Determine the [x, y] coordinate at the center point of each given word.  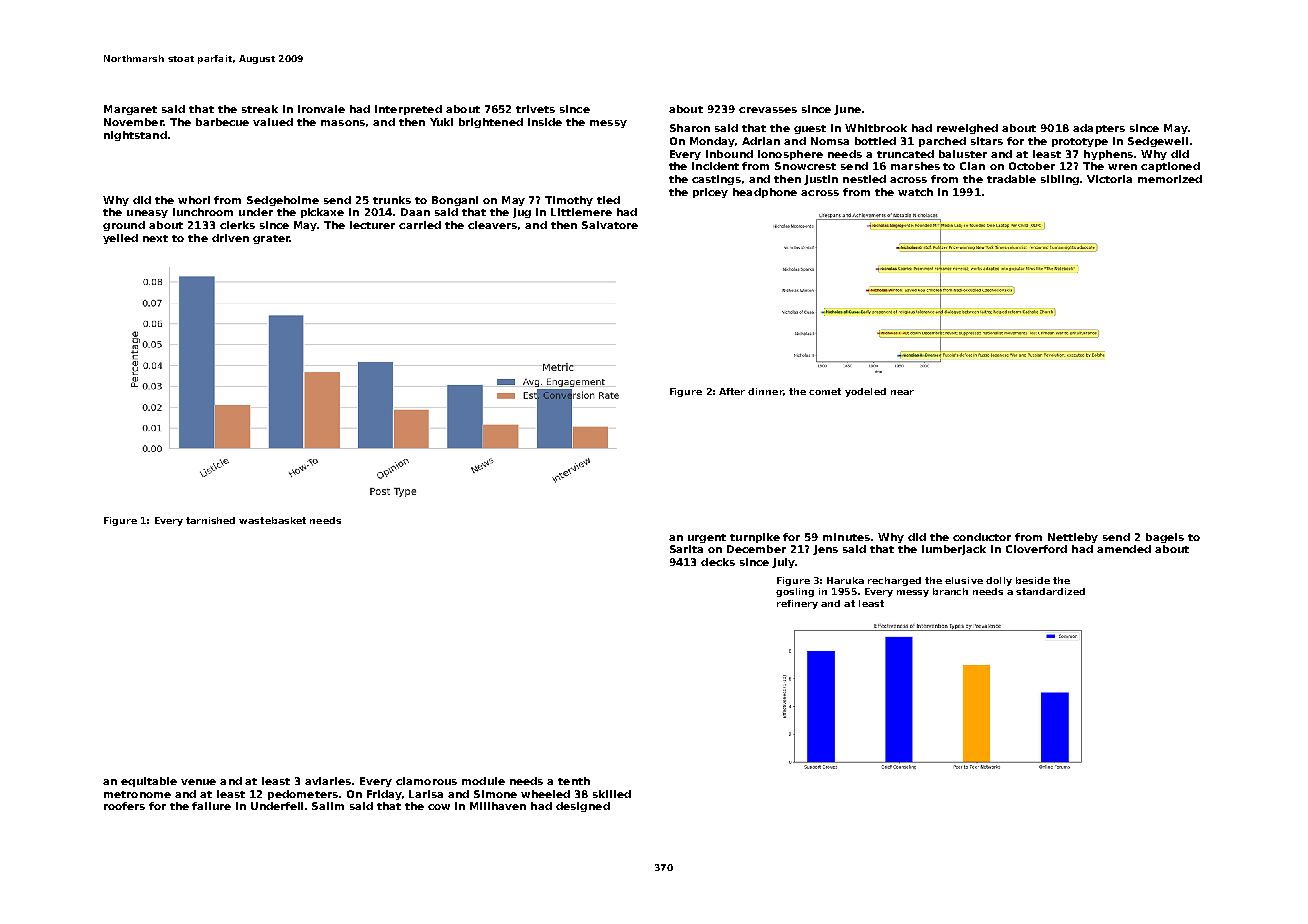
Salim [328, 806]
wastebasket [272, 520]
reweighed [967, 129]
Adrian [761, 141]
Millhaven [498, 806]
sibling [1060, 180]
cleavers [492, 225]
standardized [1050, 591]
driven [230, 238]
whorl [194, 200]
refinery [797, 604]
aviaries [328, 781]
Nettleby [1073, 538]
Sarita [686, 549]
